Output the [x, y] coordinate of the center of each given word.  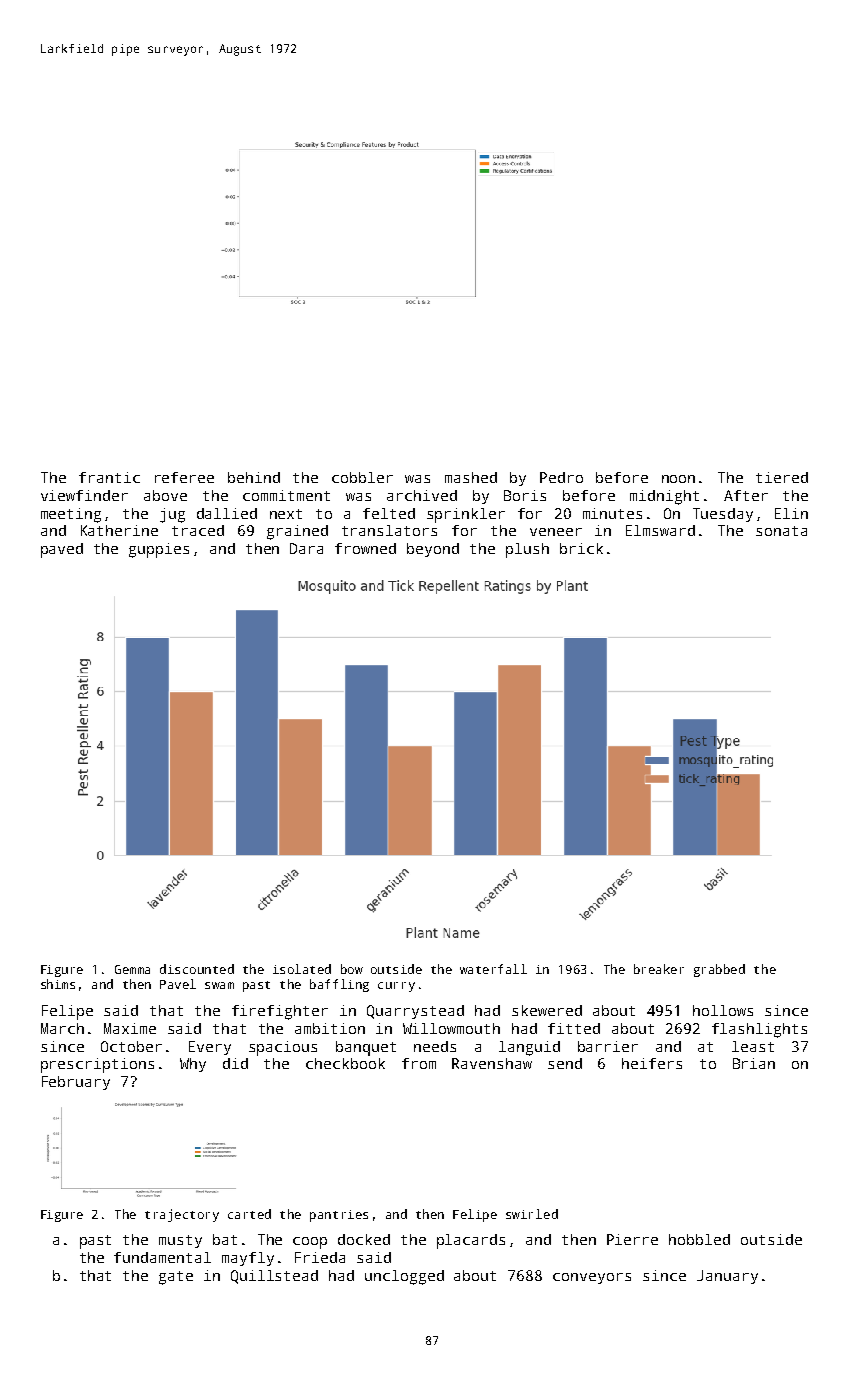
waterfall [493, 969]
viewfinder [84, 495]
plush [527, 550]
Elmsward [660, 530]
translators [389, 530]
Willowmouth [451, 1028]
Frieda [320, 1257]
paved [62, 550]
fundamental [162, 1257]
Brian [754, 1063]
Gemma [132, 969]
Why [193, 1065]
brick [581, 548]
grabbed [719, 970]
